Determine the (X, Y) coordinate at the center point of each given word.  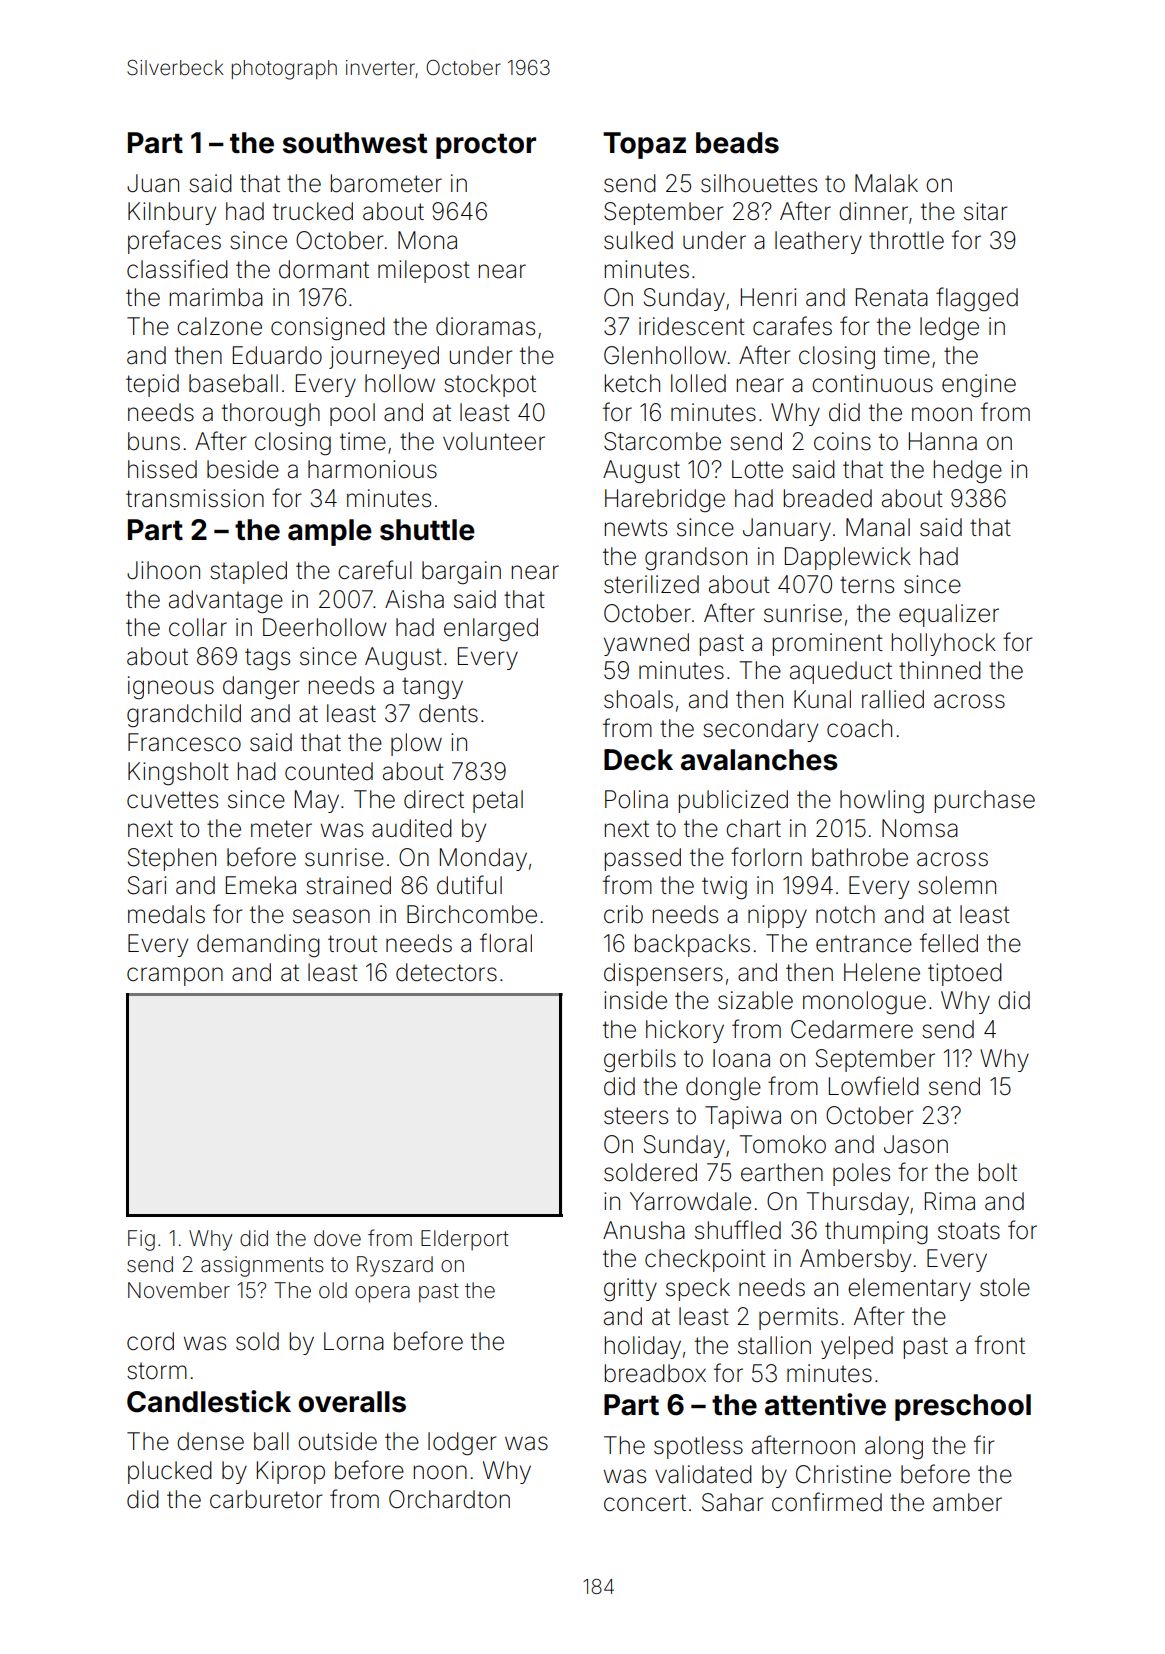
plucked (170, 1472)
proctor (486, 146)
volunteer (494, 441)
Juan (153, 183)
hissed (162, 469)
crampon (175, 976)
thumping (876, 1232)
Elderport (465, 1240)
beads (737, 143)
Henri (768, 297)
